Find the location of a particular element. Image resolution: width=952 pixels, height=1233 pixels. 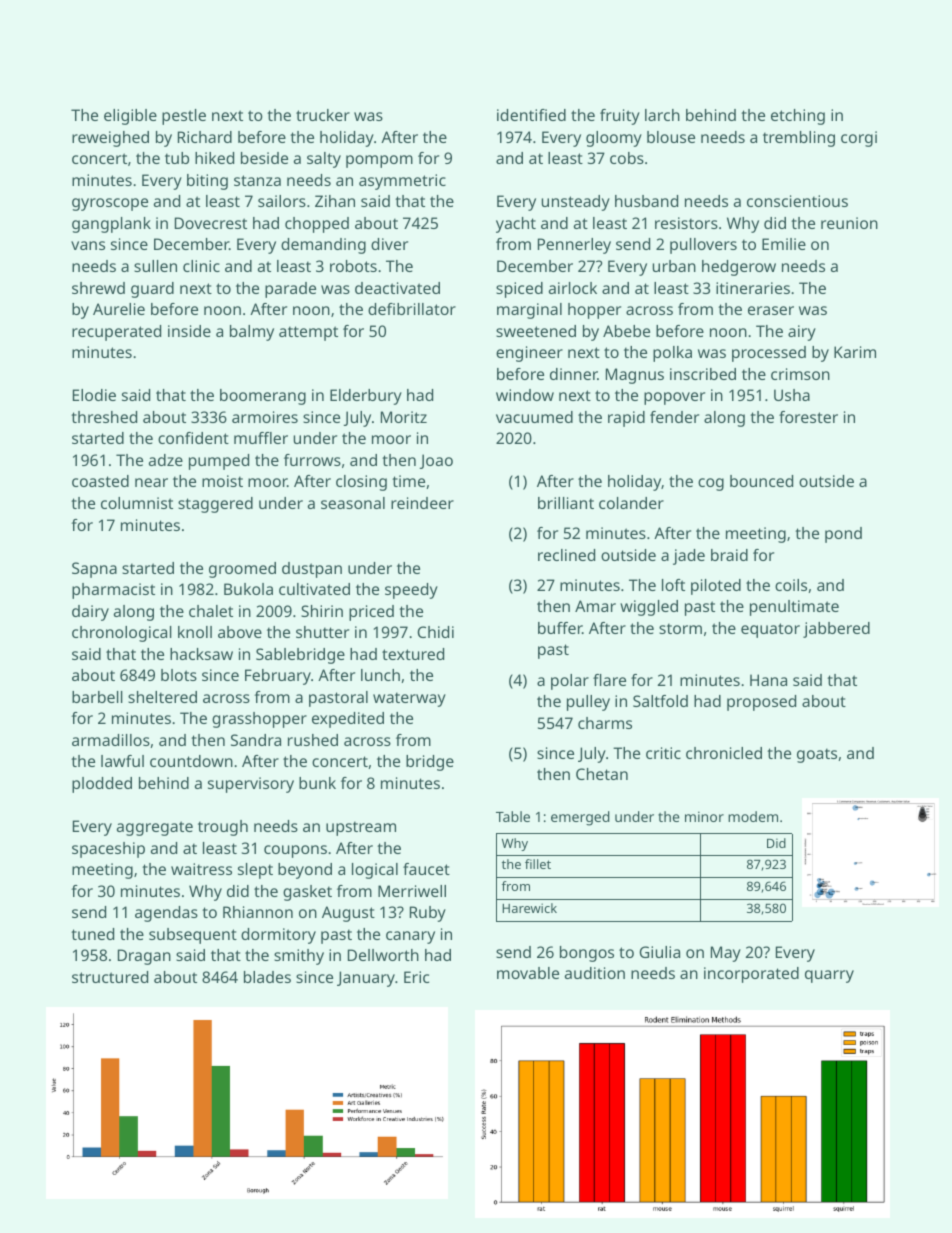

tuned is located at coordinates (92, 934).
